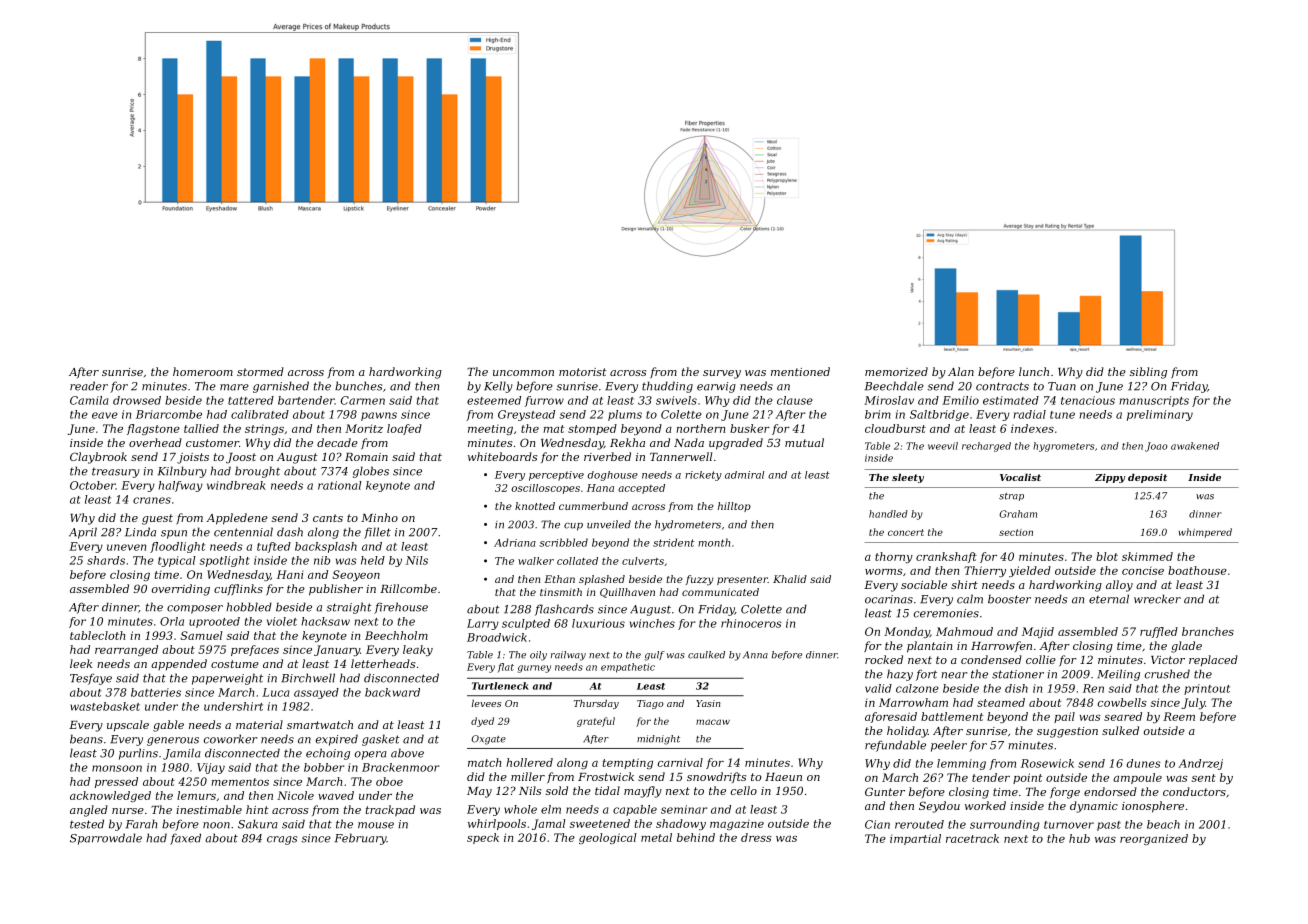 The height and width of the screenshot is (924, 1308). I want to click on tallied, so click(201, 428).
